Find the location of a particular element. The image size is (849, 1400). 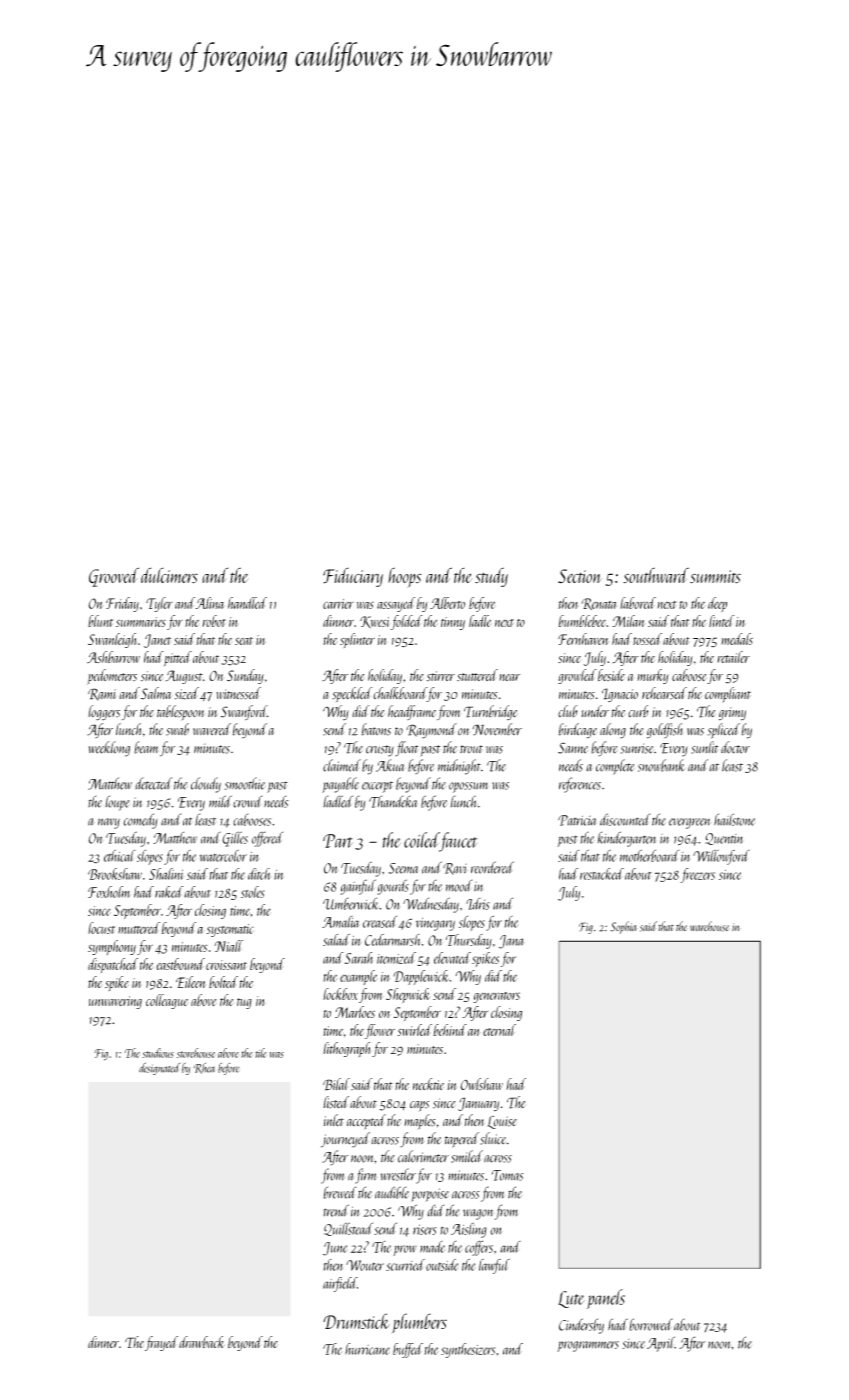

weeklong is located at coordinates (109, 749).
